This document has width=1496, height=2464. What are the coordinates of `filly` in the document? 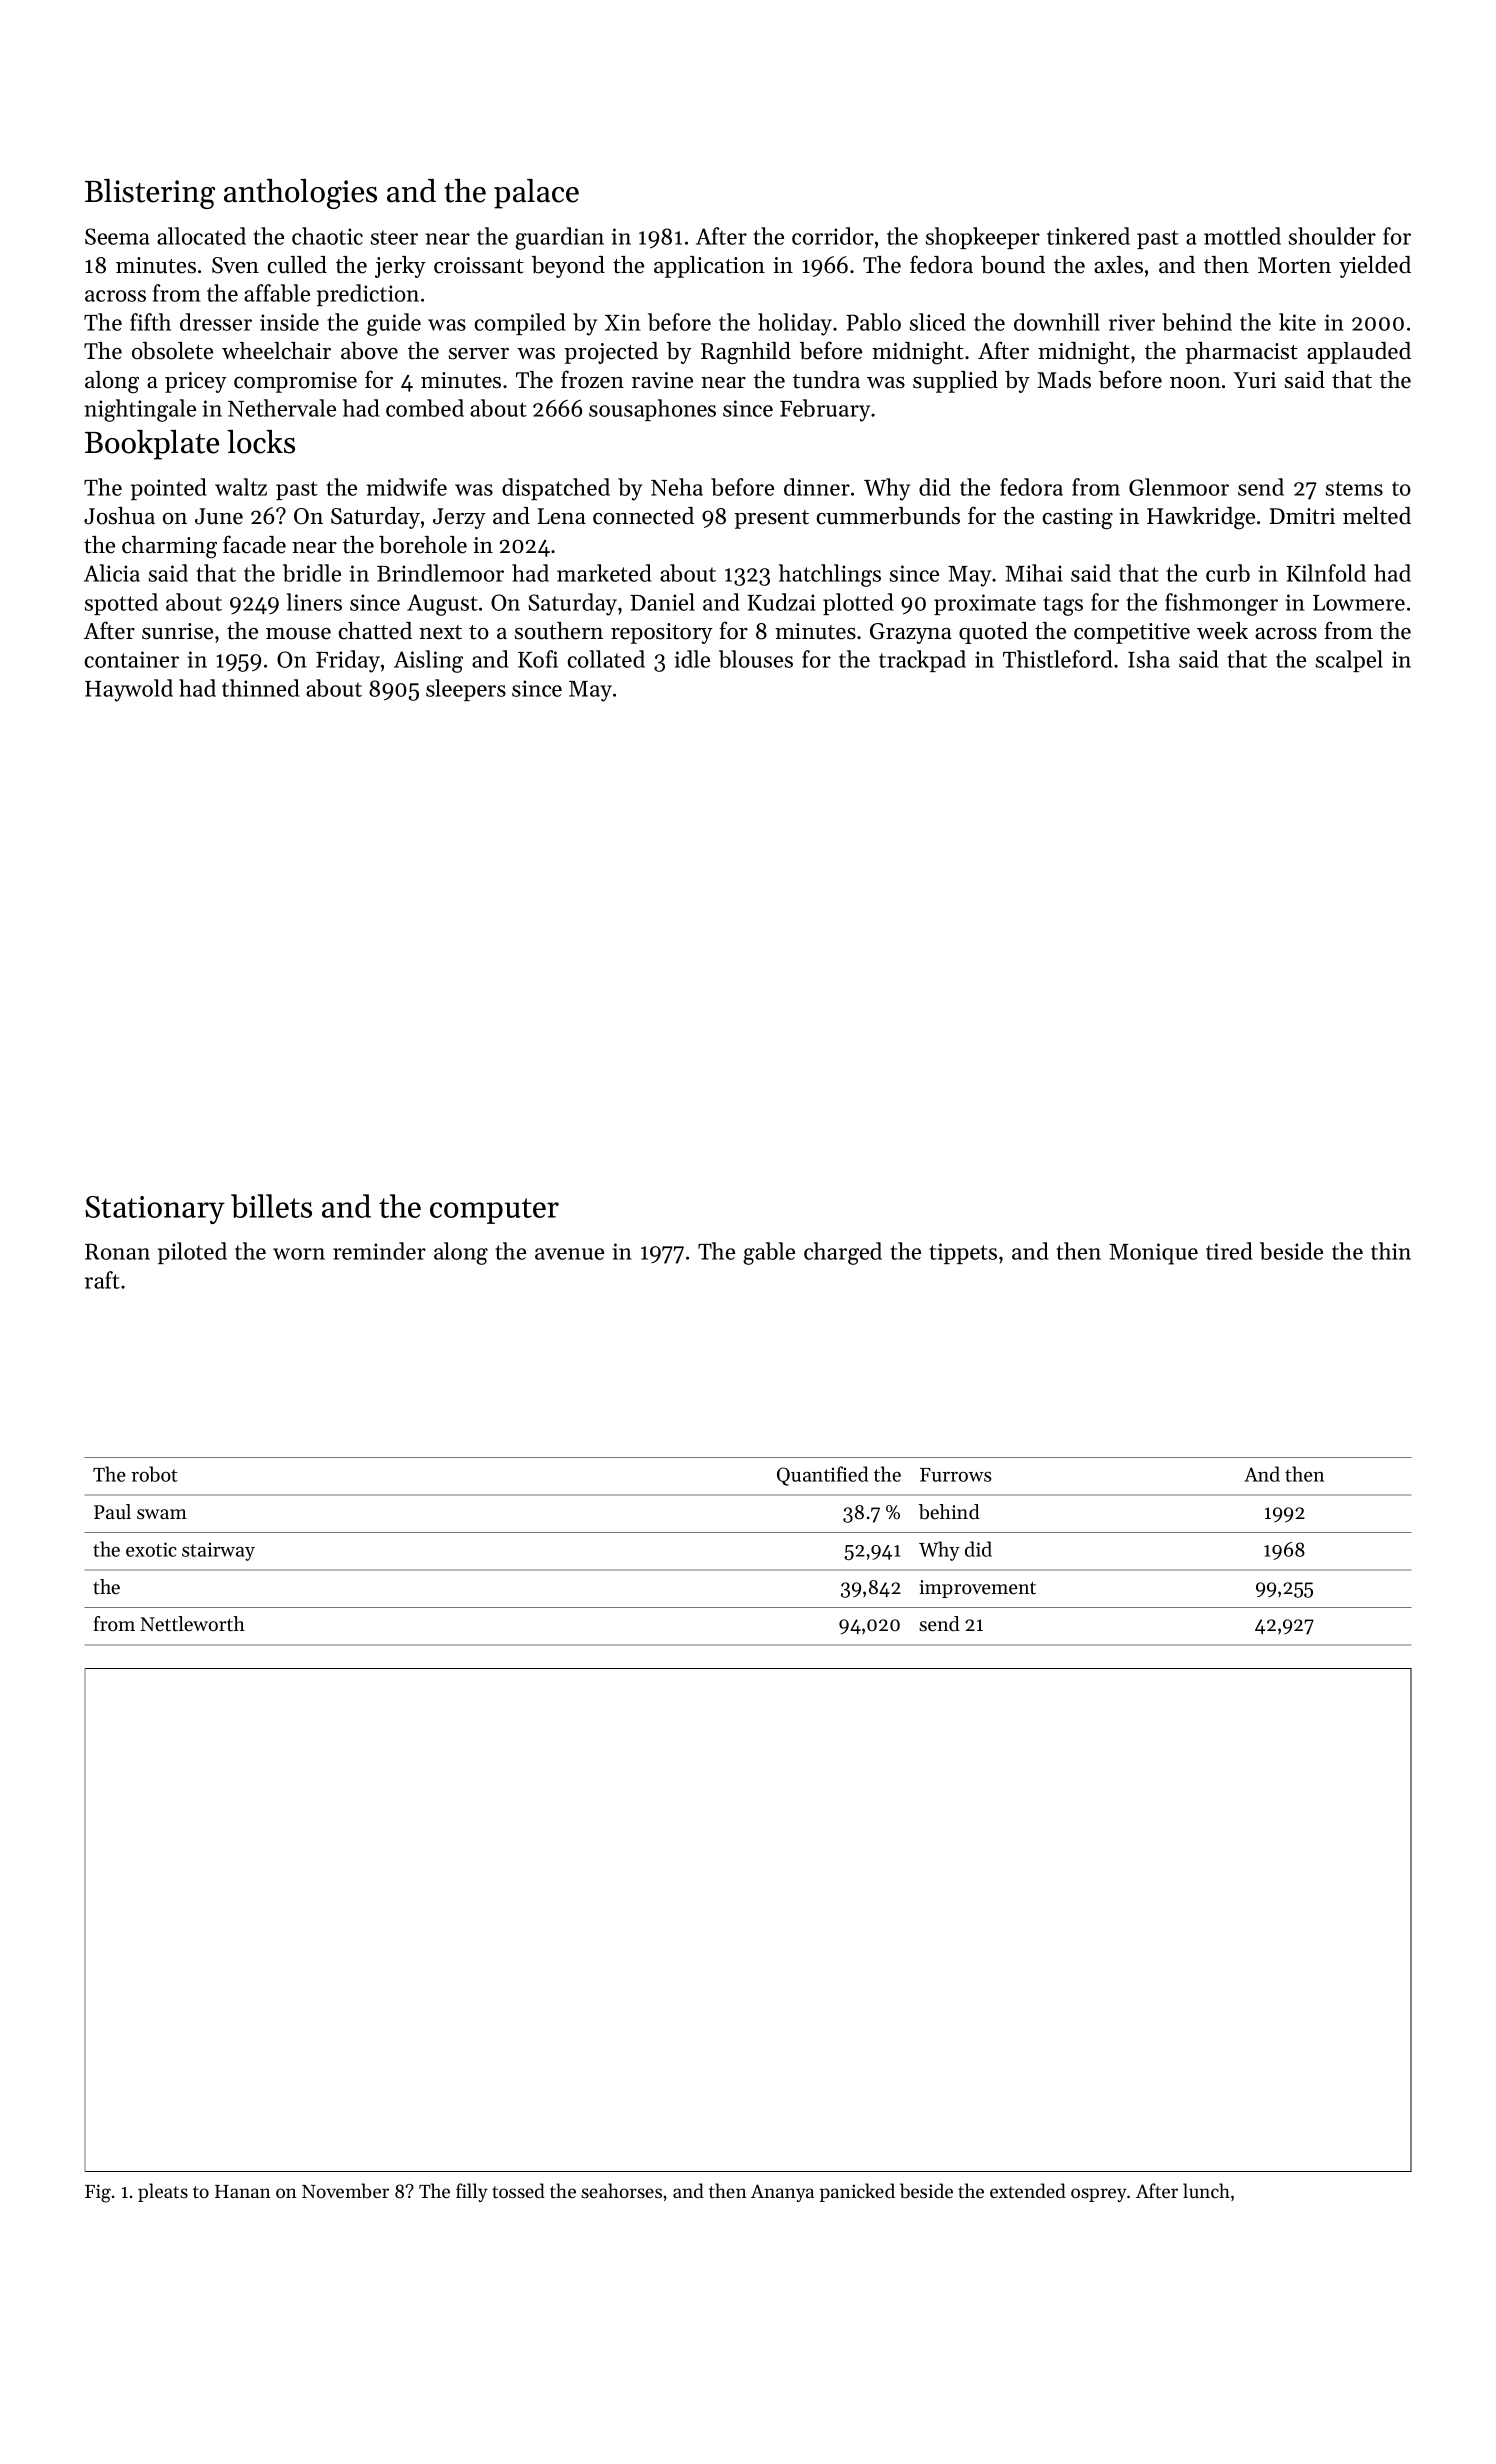 It's located at (472, 2192).
